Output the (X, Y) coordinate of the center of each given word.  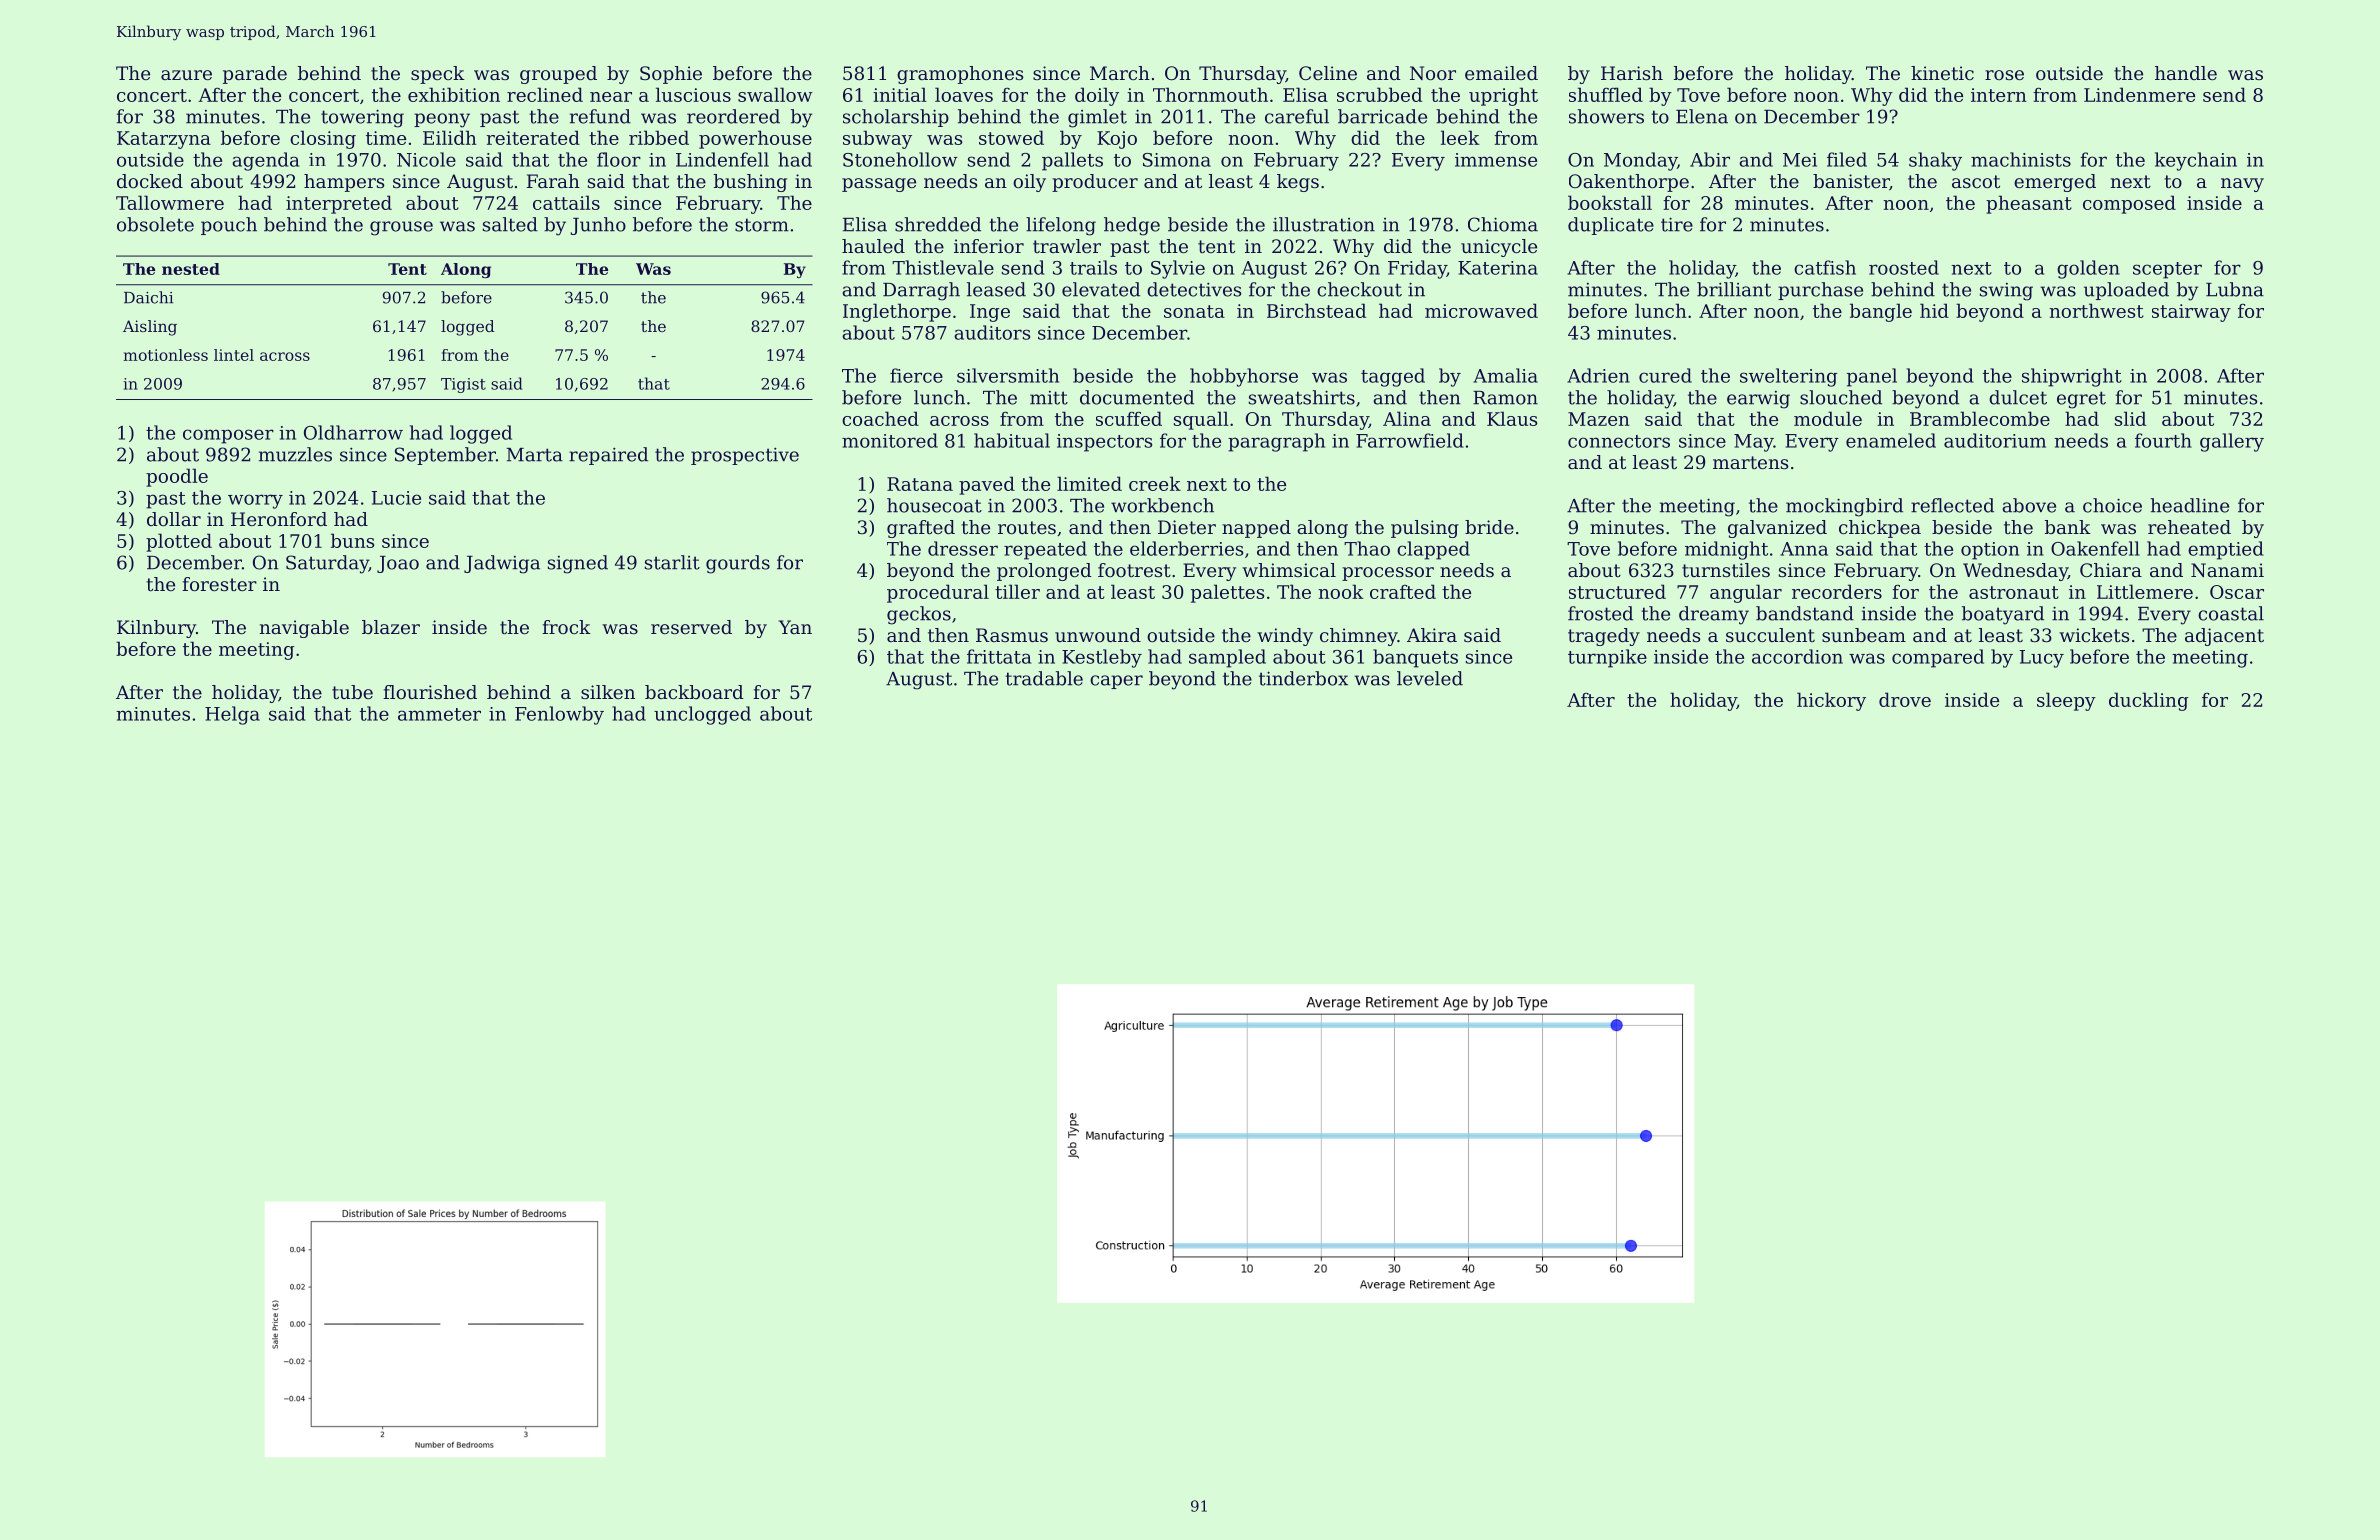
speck (438, 75)
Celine (1328, 73)
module (1828, 418)
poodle (177, 477)
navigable (304, 629)
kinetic (1942, 73)
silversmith (1008, 375)
